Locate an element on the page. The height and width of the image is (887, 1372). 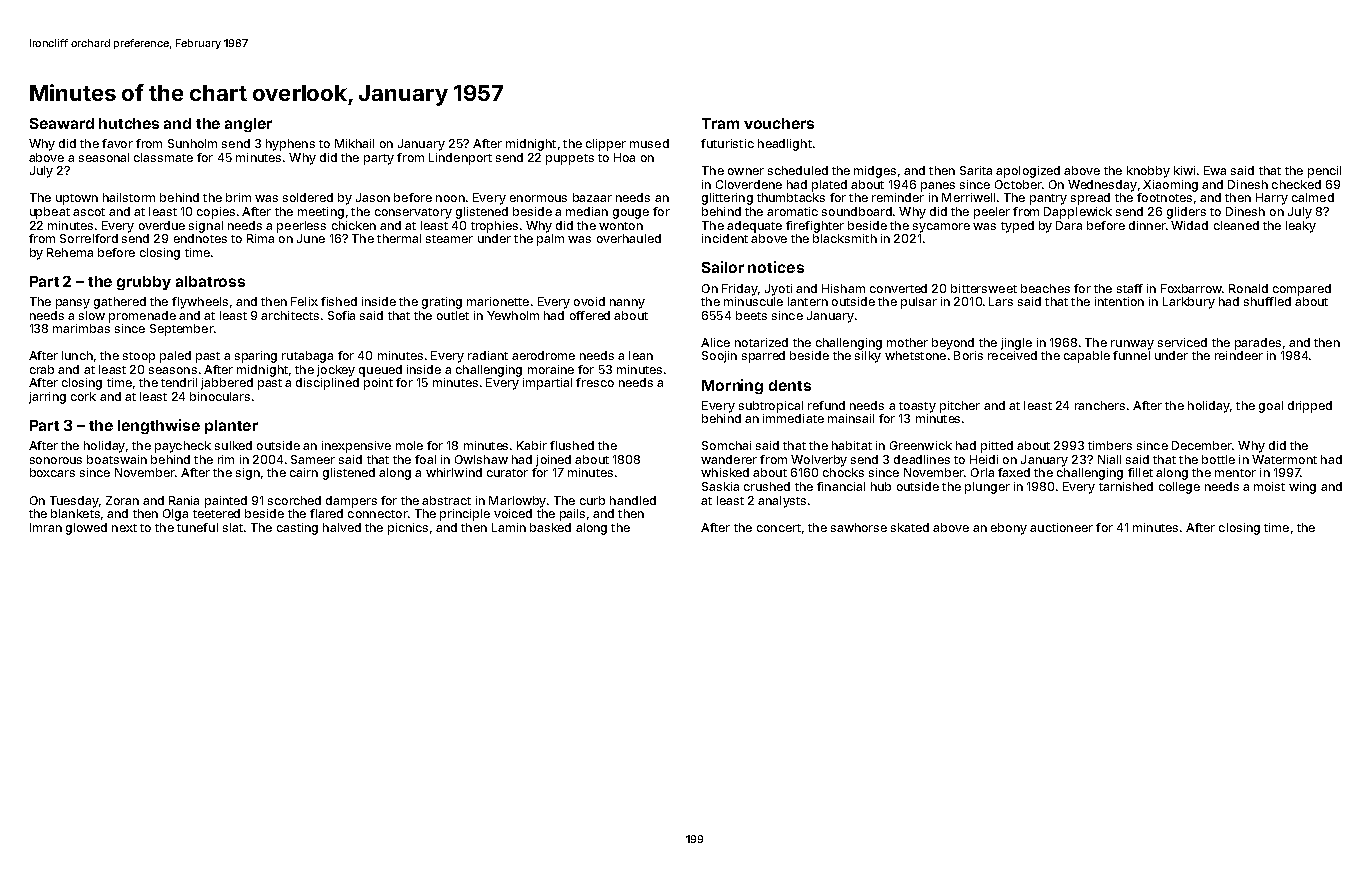
kiwi is located at coordinates (1184, 170).
